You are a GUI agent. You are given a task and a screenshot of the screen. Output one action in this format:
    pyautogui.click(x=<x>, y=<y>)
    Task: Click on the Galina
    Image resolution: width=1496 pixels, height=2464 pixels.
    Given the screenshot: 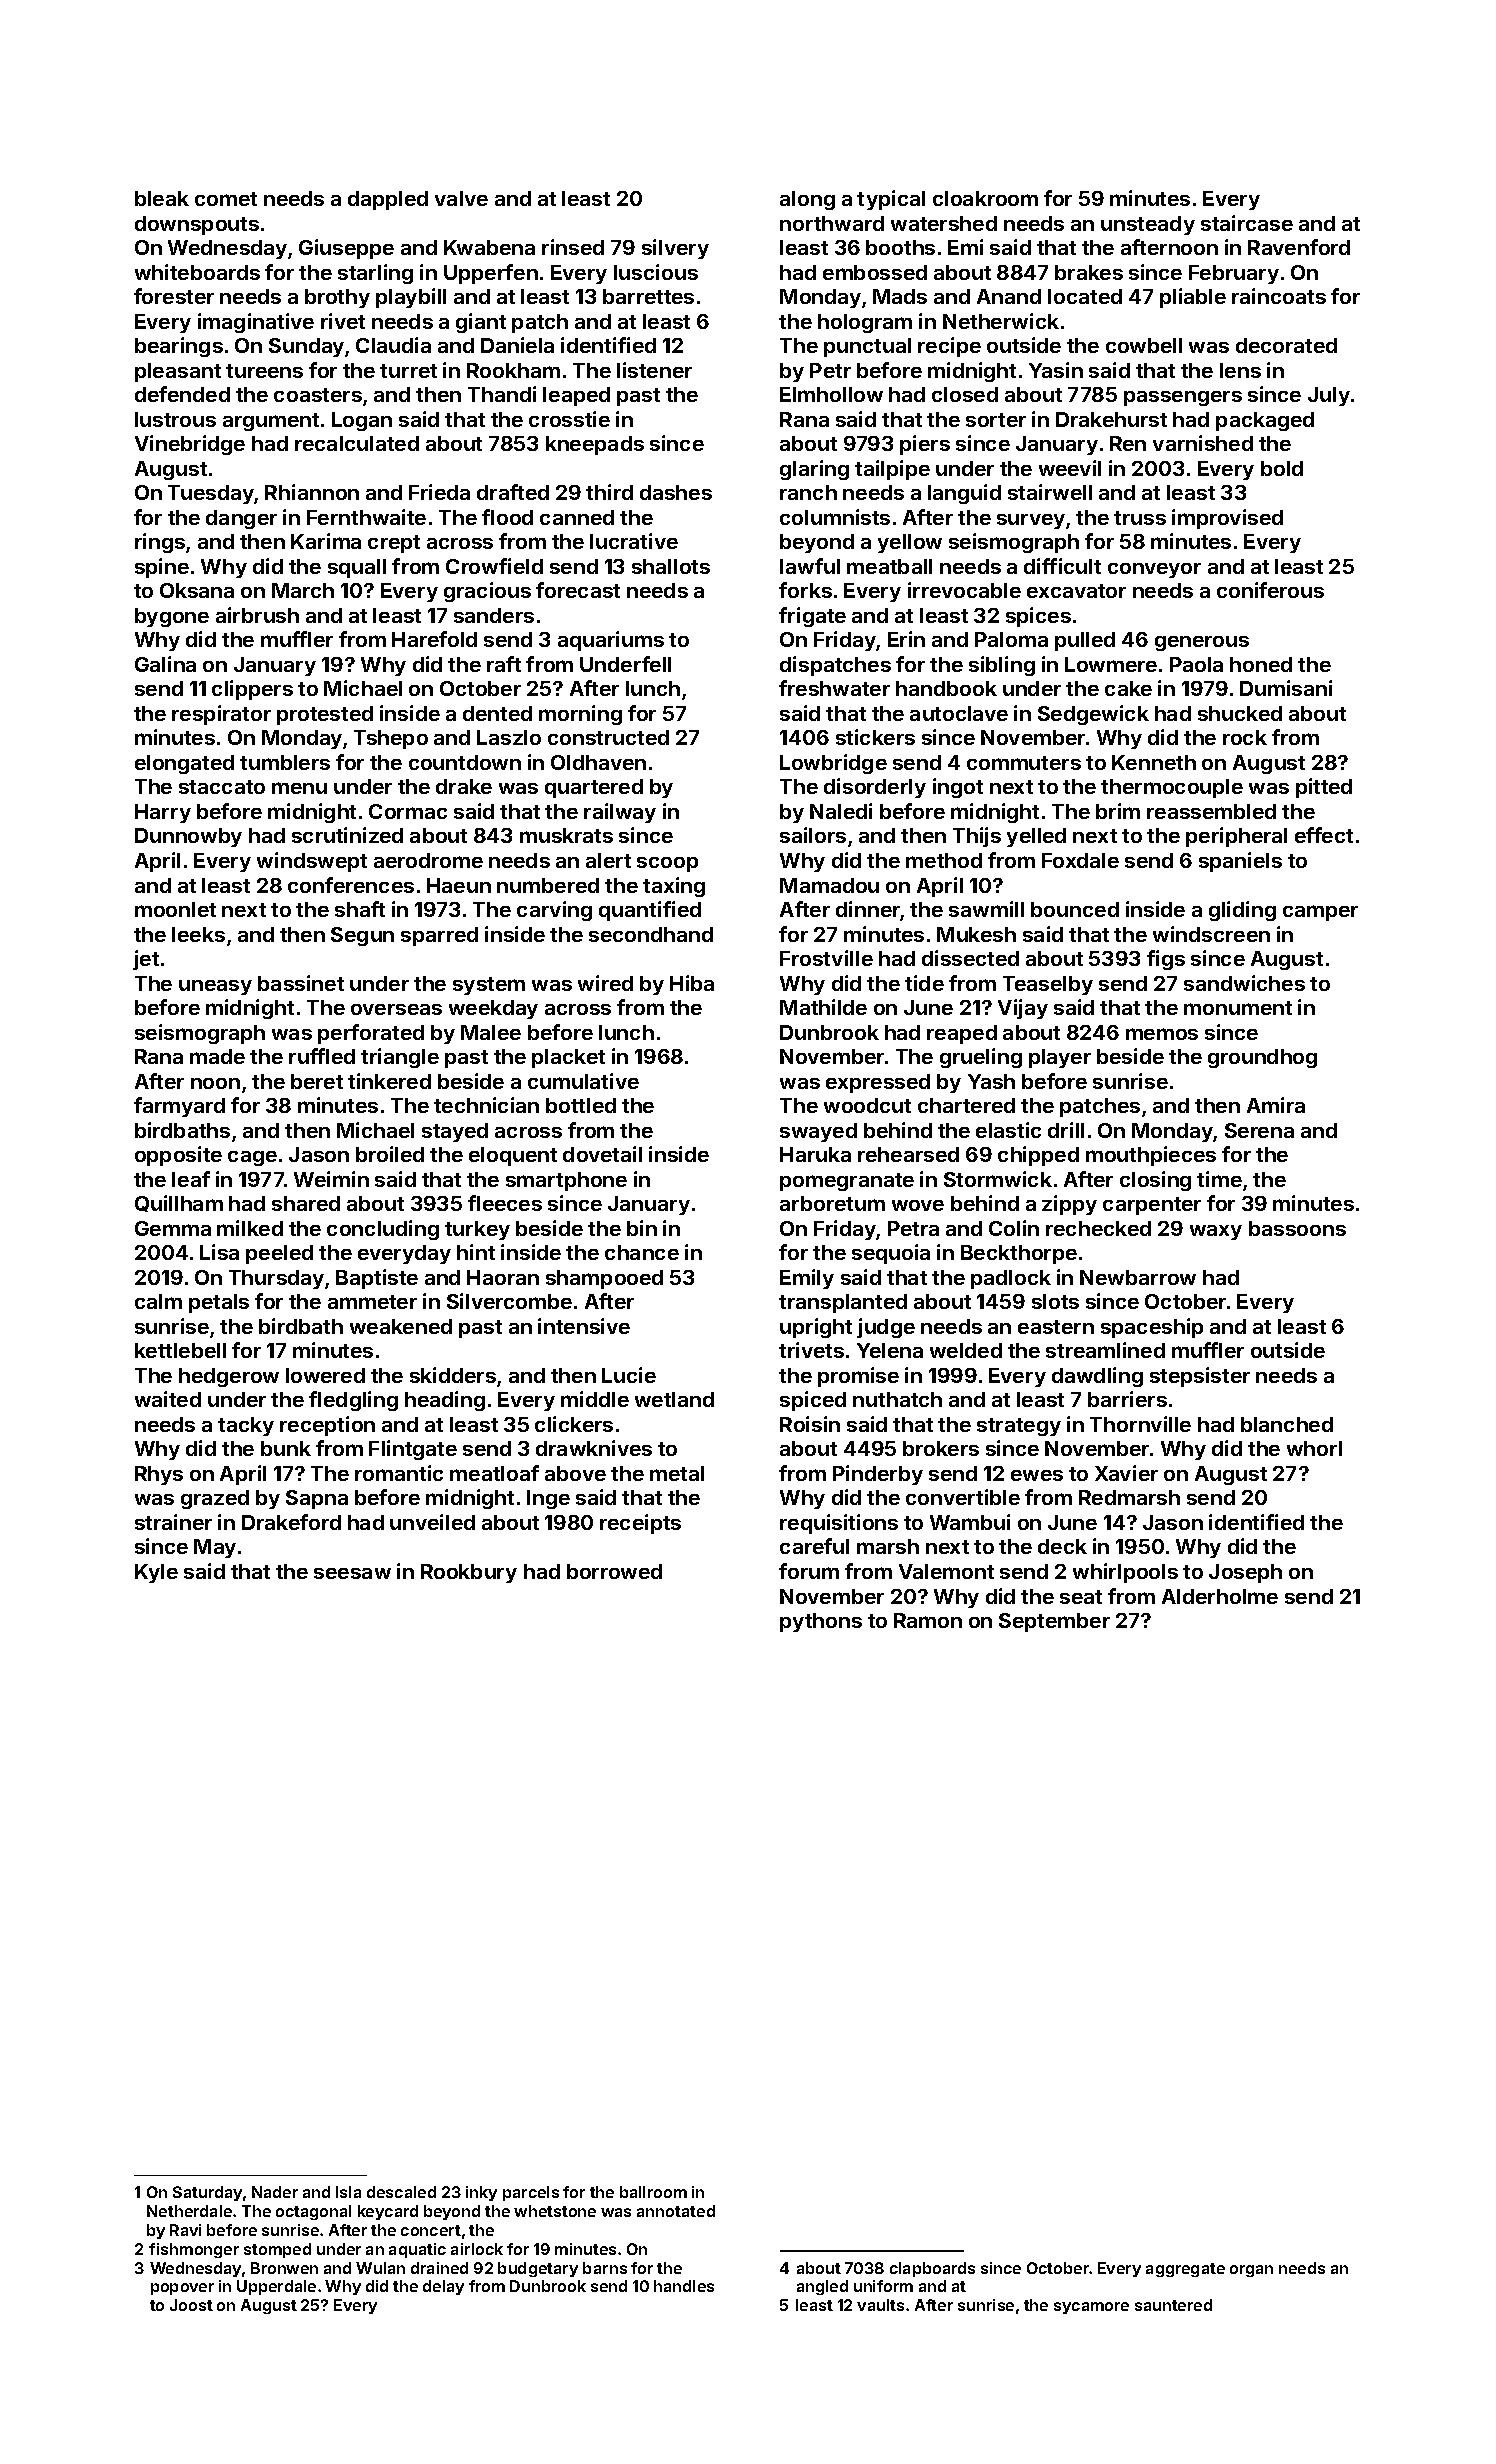 What is the action you would take?
    pyautogui.click(x=165, y=664)
